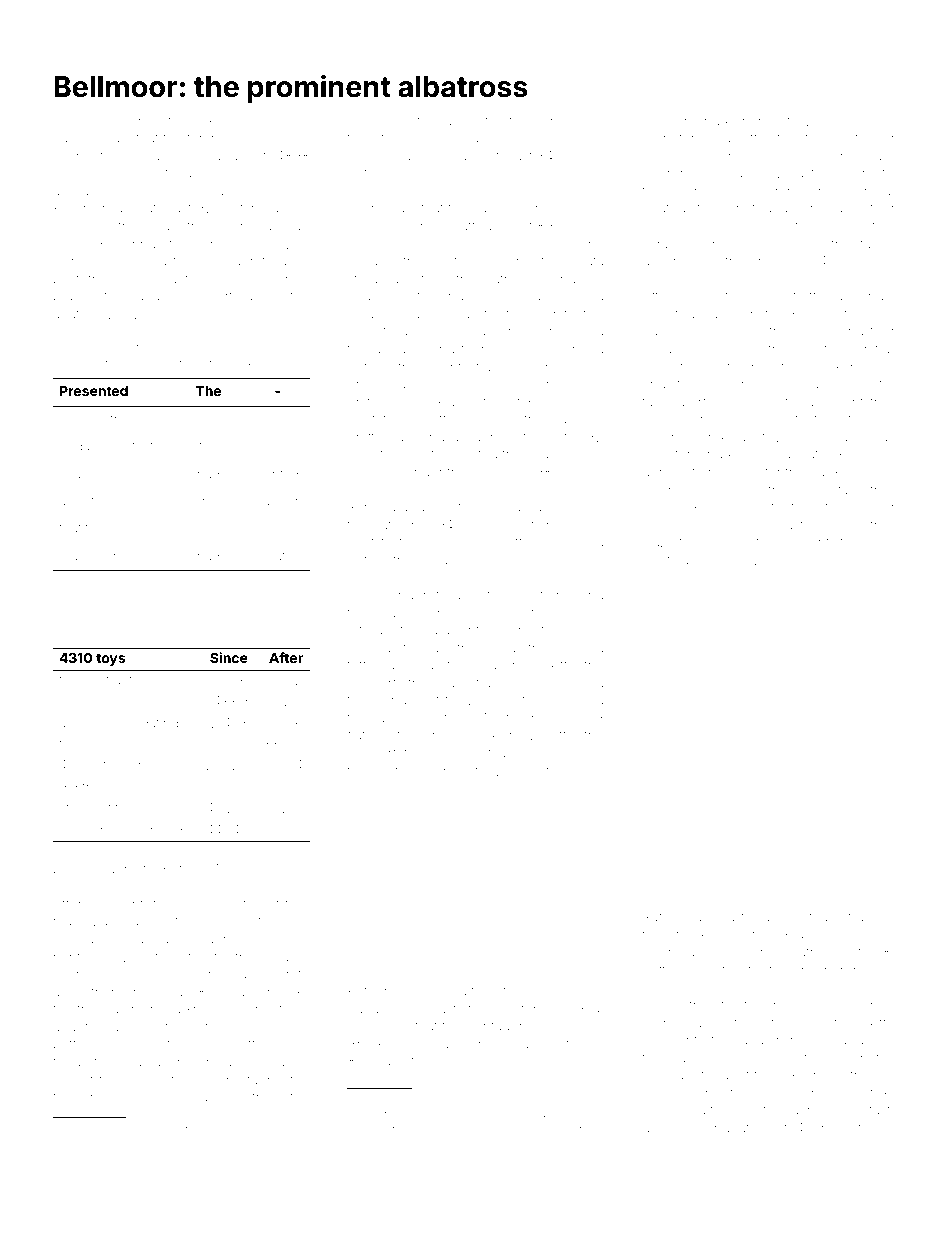 This page has width=952, height=1233. What do you see at coordinates (531, 120) in the page?
I see `familiar` at bounding box center [531, 120].
